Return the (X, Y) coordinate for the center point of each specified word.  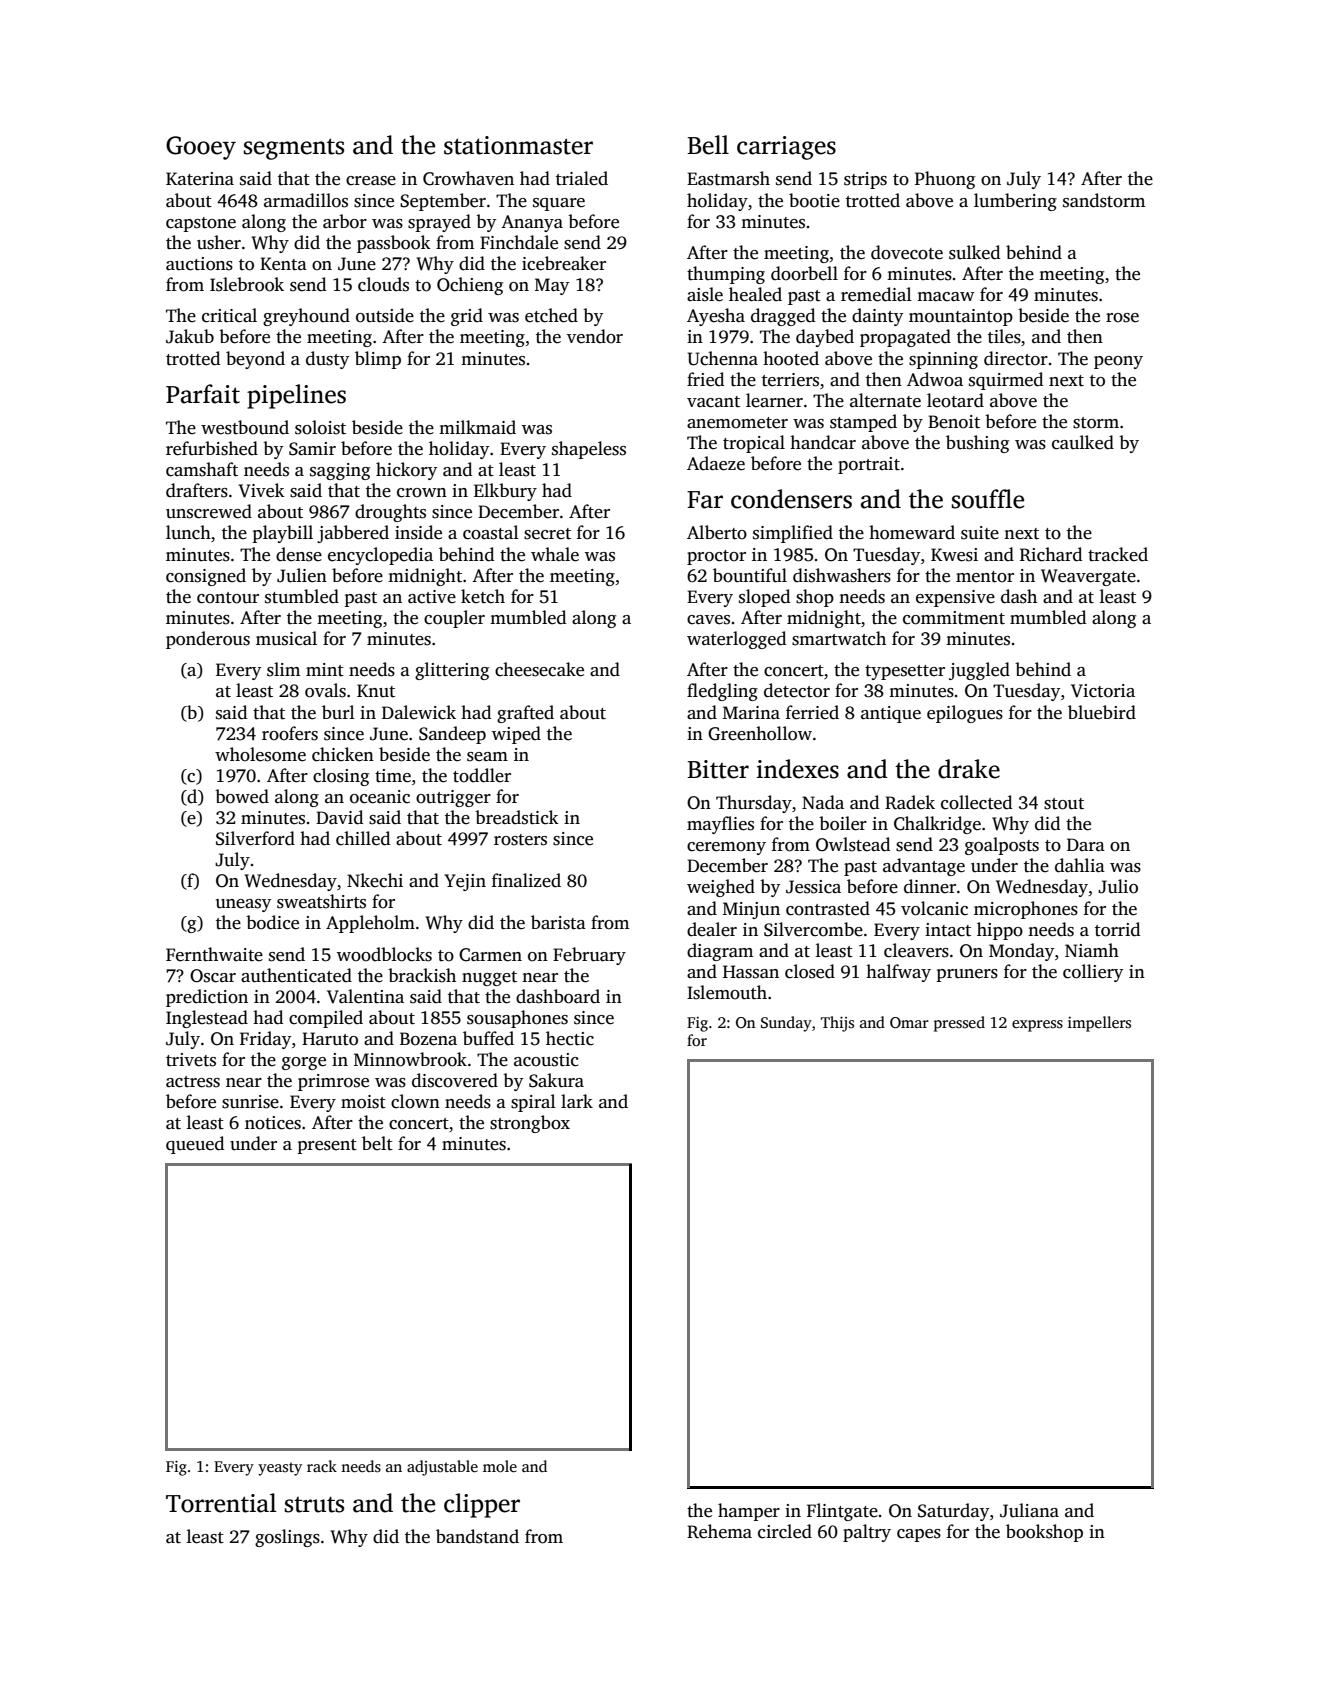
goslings (287, 1538)
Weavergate (1088, 577)
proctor (716, 557)
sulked (974, 252)
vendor (595, 336)
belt (377, 1143)
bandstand (477, 1536)
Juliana (1029, 1510)
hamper (749, 1512)
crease (371, 181)
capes (919, 1535)
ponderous (208, 640)
